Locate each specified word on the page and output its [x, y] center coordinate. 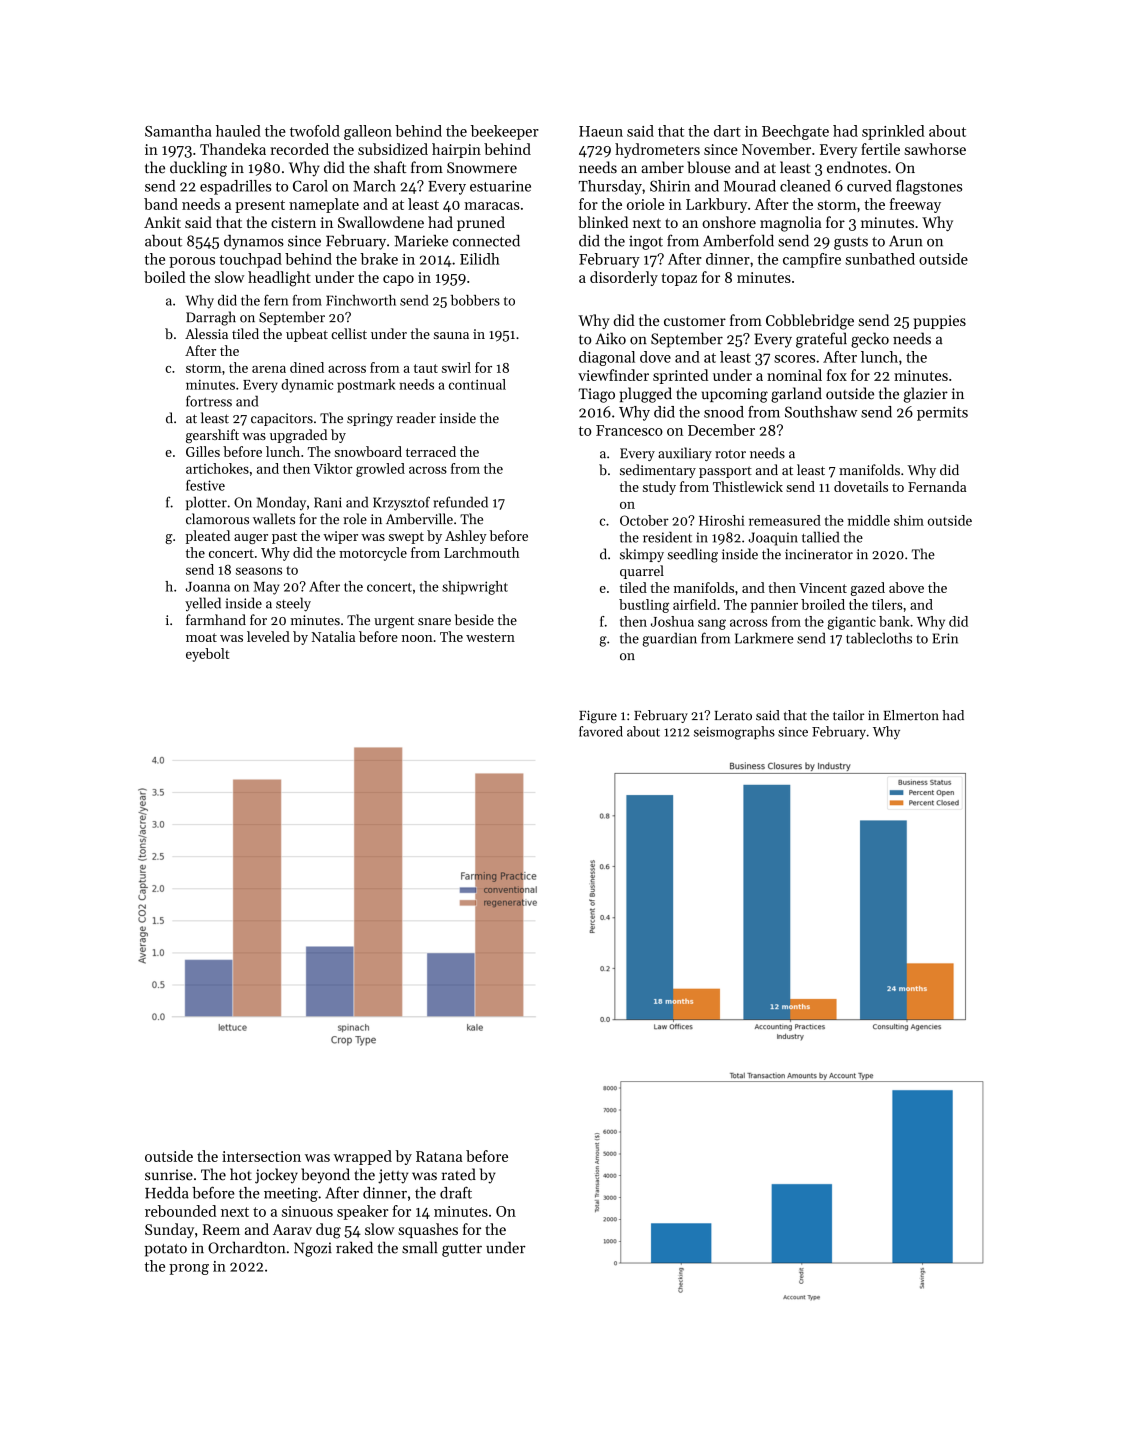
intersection [261, 1156]
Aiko [610, 338]
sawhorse [935, 149]
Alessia [206, 333]
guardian [669, 640]
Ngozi [313, 1249]
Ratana [439, 1156]
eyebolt [207, 655]
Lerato [733, 716]
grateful [821, 340]
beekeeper [505, 132]
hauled [238, 131]
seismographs [734, 733]
